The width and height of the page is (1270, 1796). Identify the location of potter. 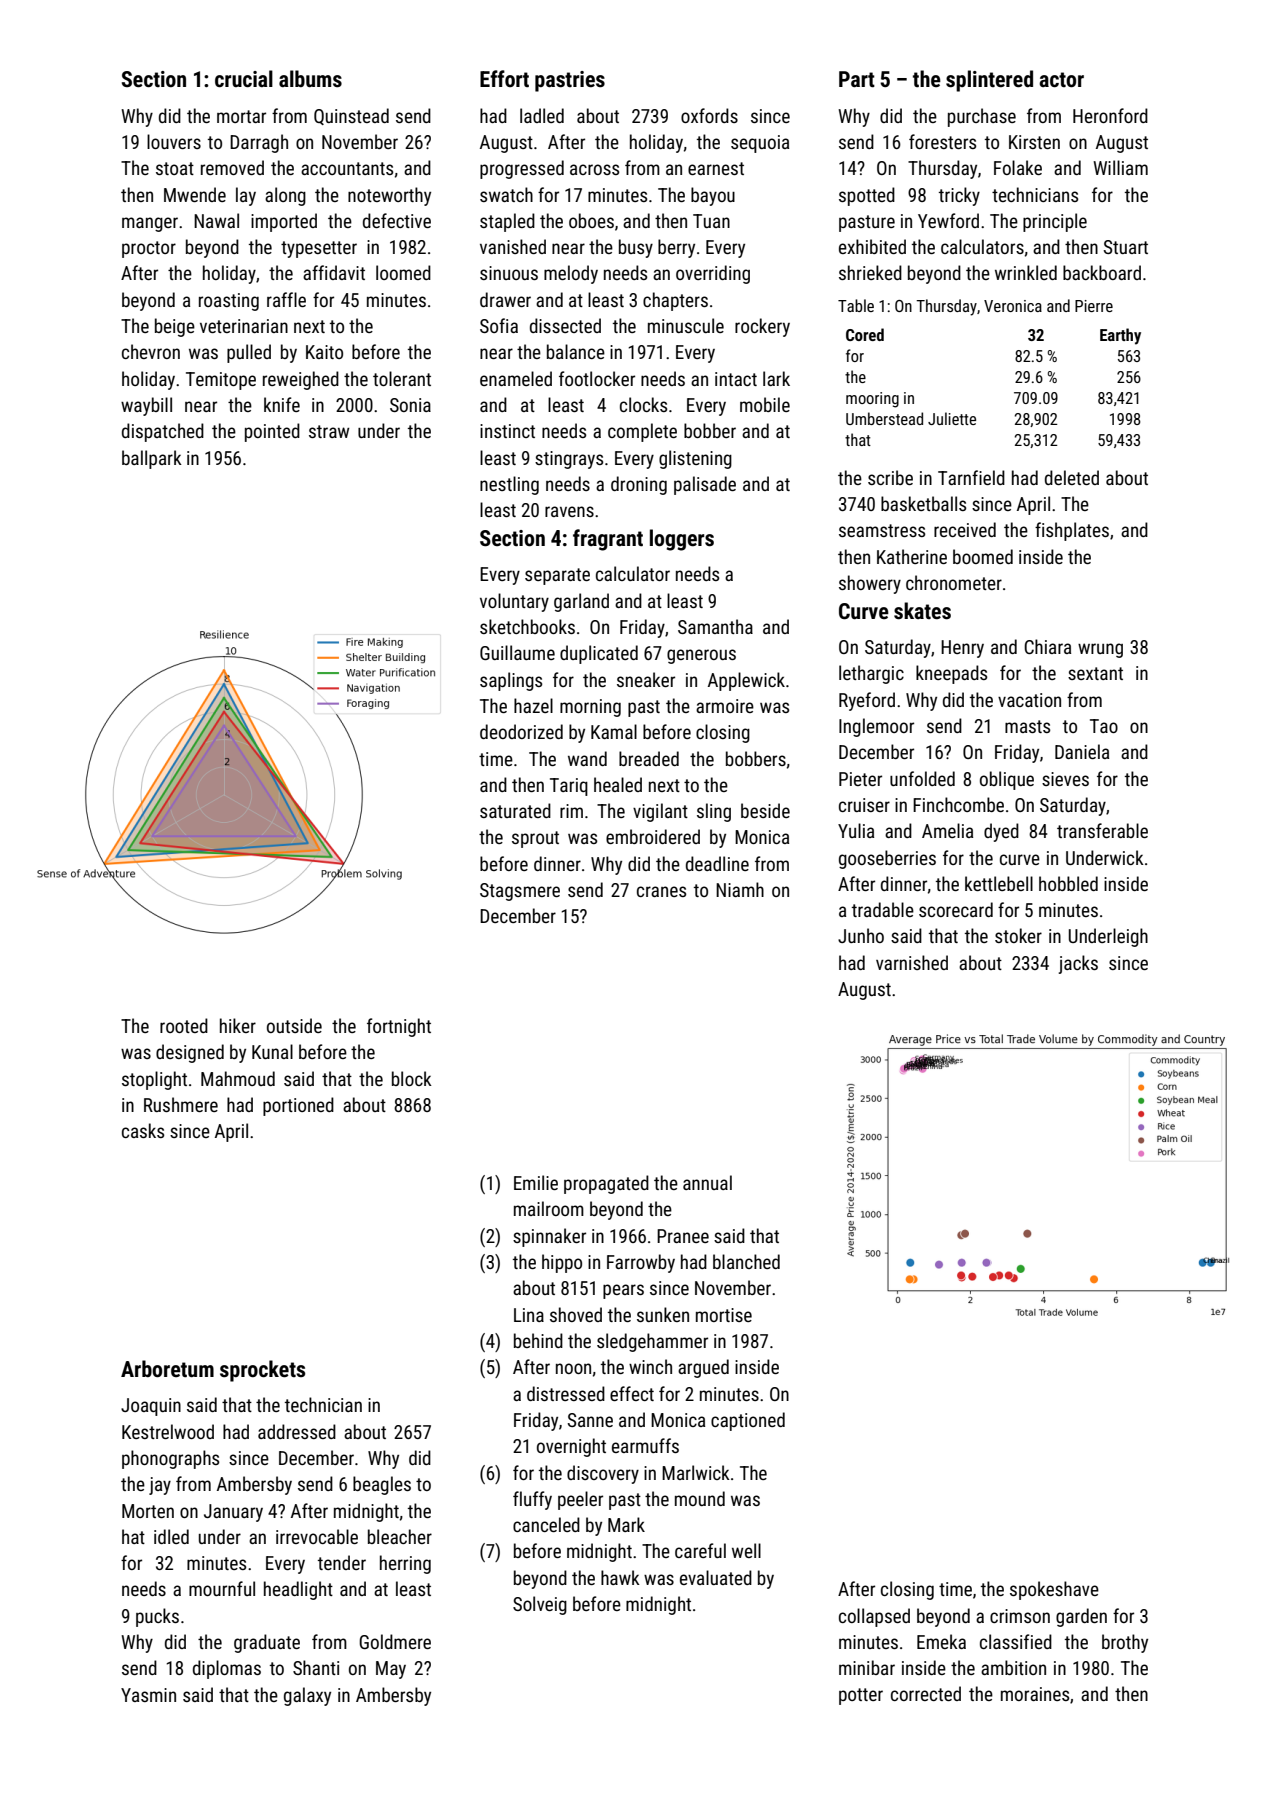
(861, 1696).
